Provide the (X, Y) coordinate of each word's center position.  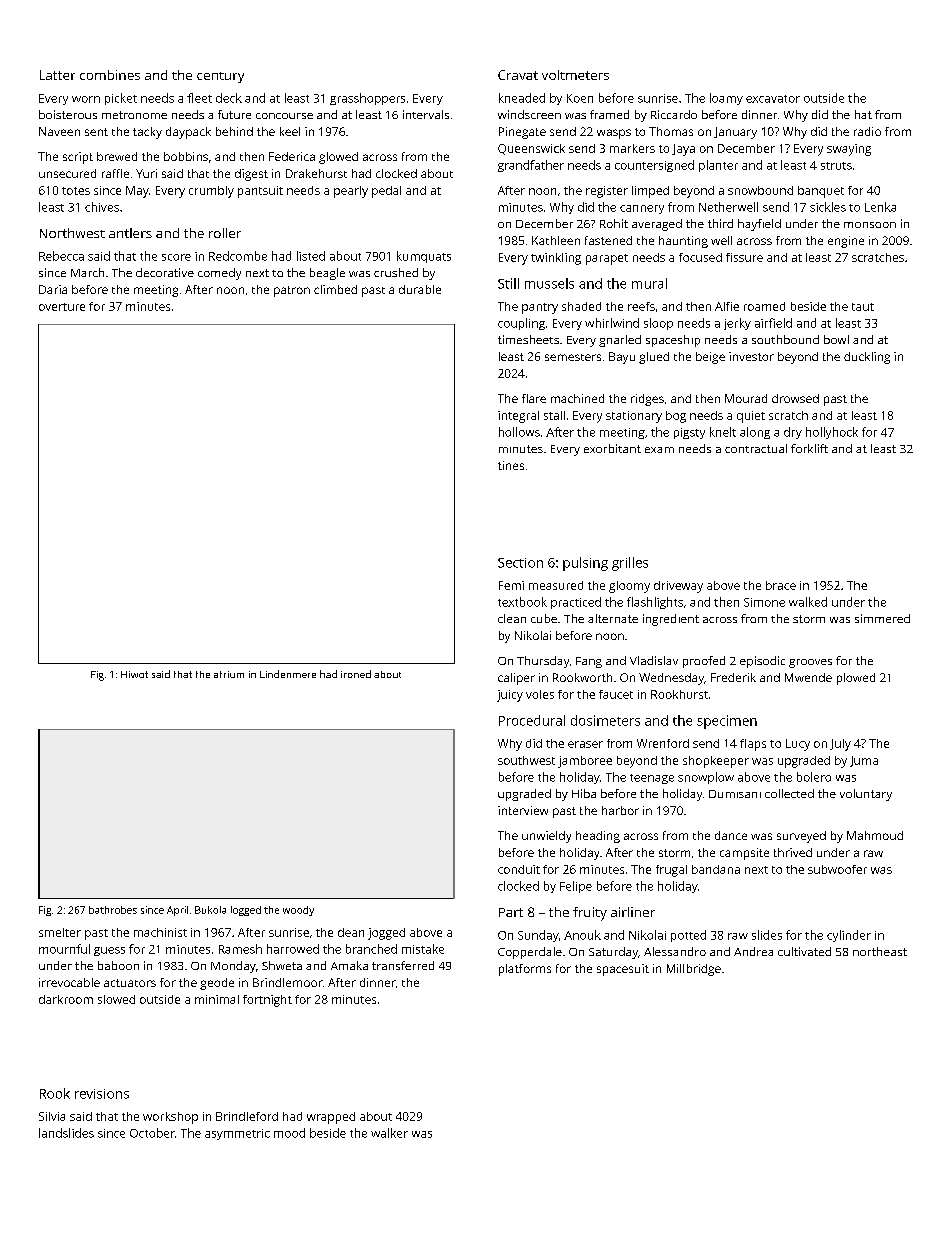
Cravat (518, 75)
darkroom (66, 999)
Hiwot (134, 674)
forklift (809, 448)
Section (520, 563)
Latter (57, 75)
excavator (773, 99)
